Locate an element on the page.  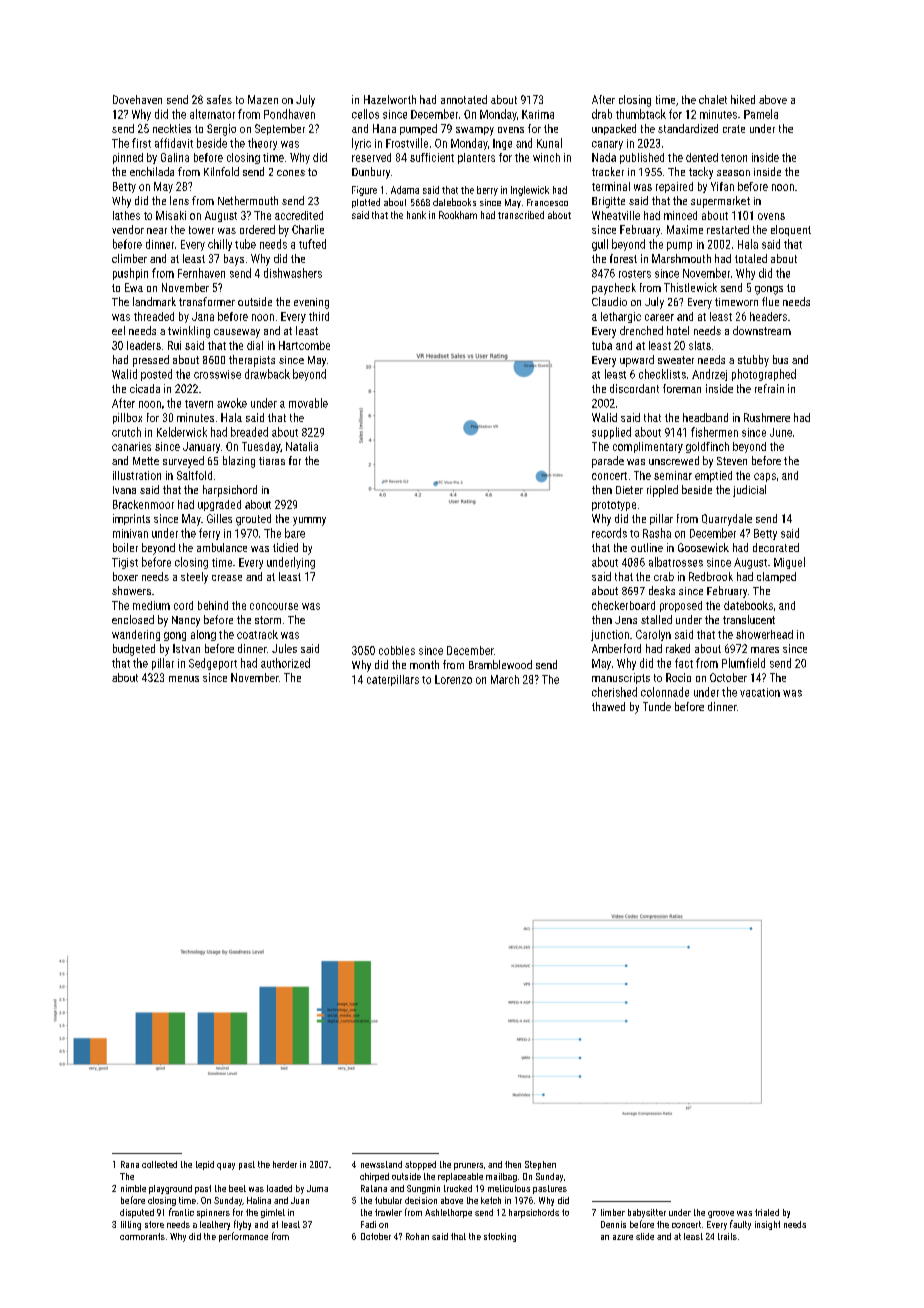
Lorenzo is located at coordinates (453, 679).
